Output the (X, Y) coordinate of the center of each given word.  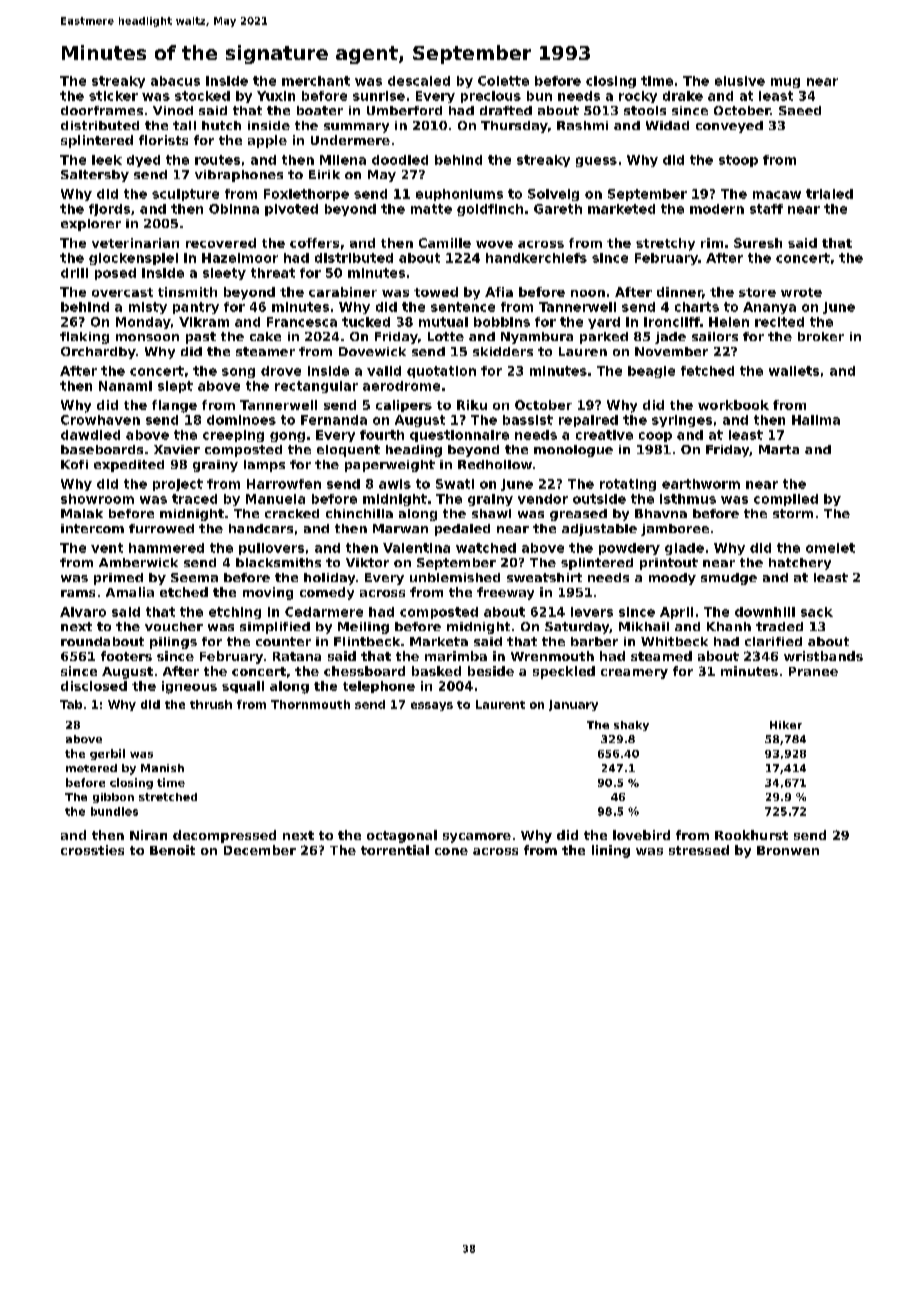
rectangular (316, 387)
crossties (92, 850)
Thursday (514, 127)
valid (384, 371)
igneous (189, 687)
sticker (113, 96)
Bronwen (788, 850)
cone (451, 851)
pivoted (291, 210)
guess (596, 162)
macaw (777, 195)
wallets (794, 371)
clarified (773, 641)
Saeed (800, 110)
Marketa (439, 641)
